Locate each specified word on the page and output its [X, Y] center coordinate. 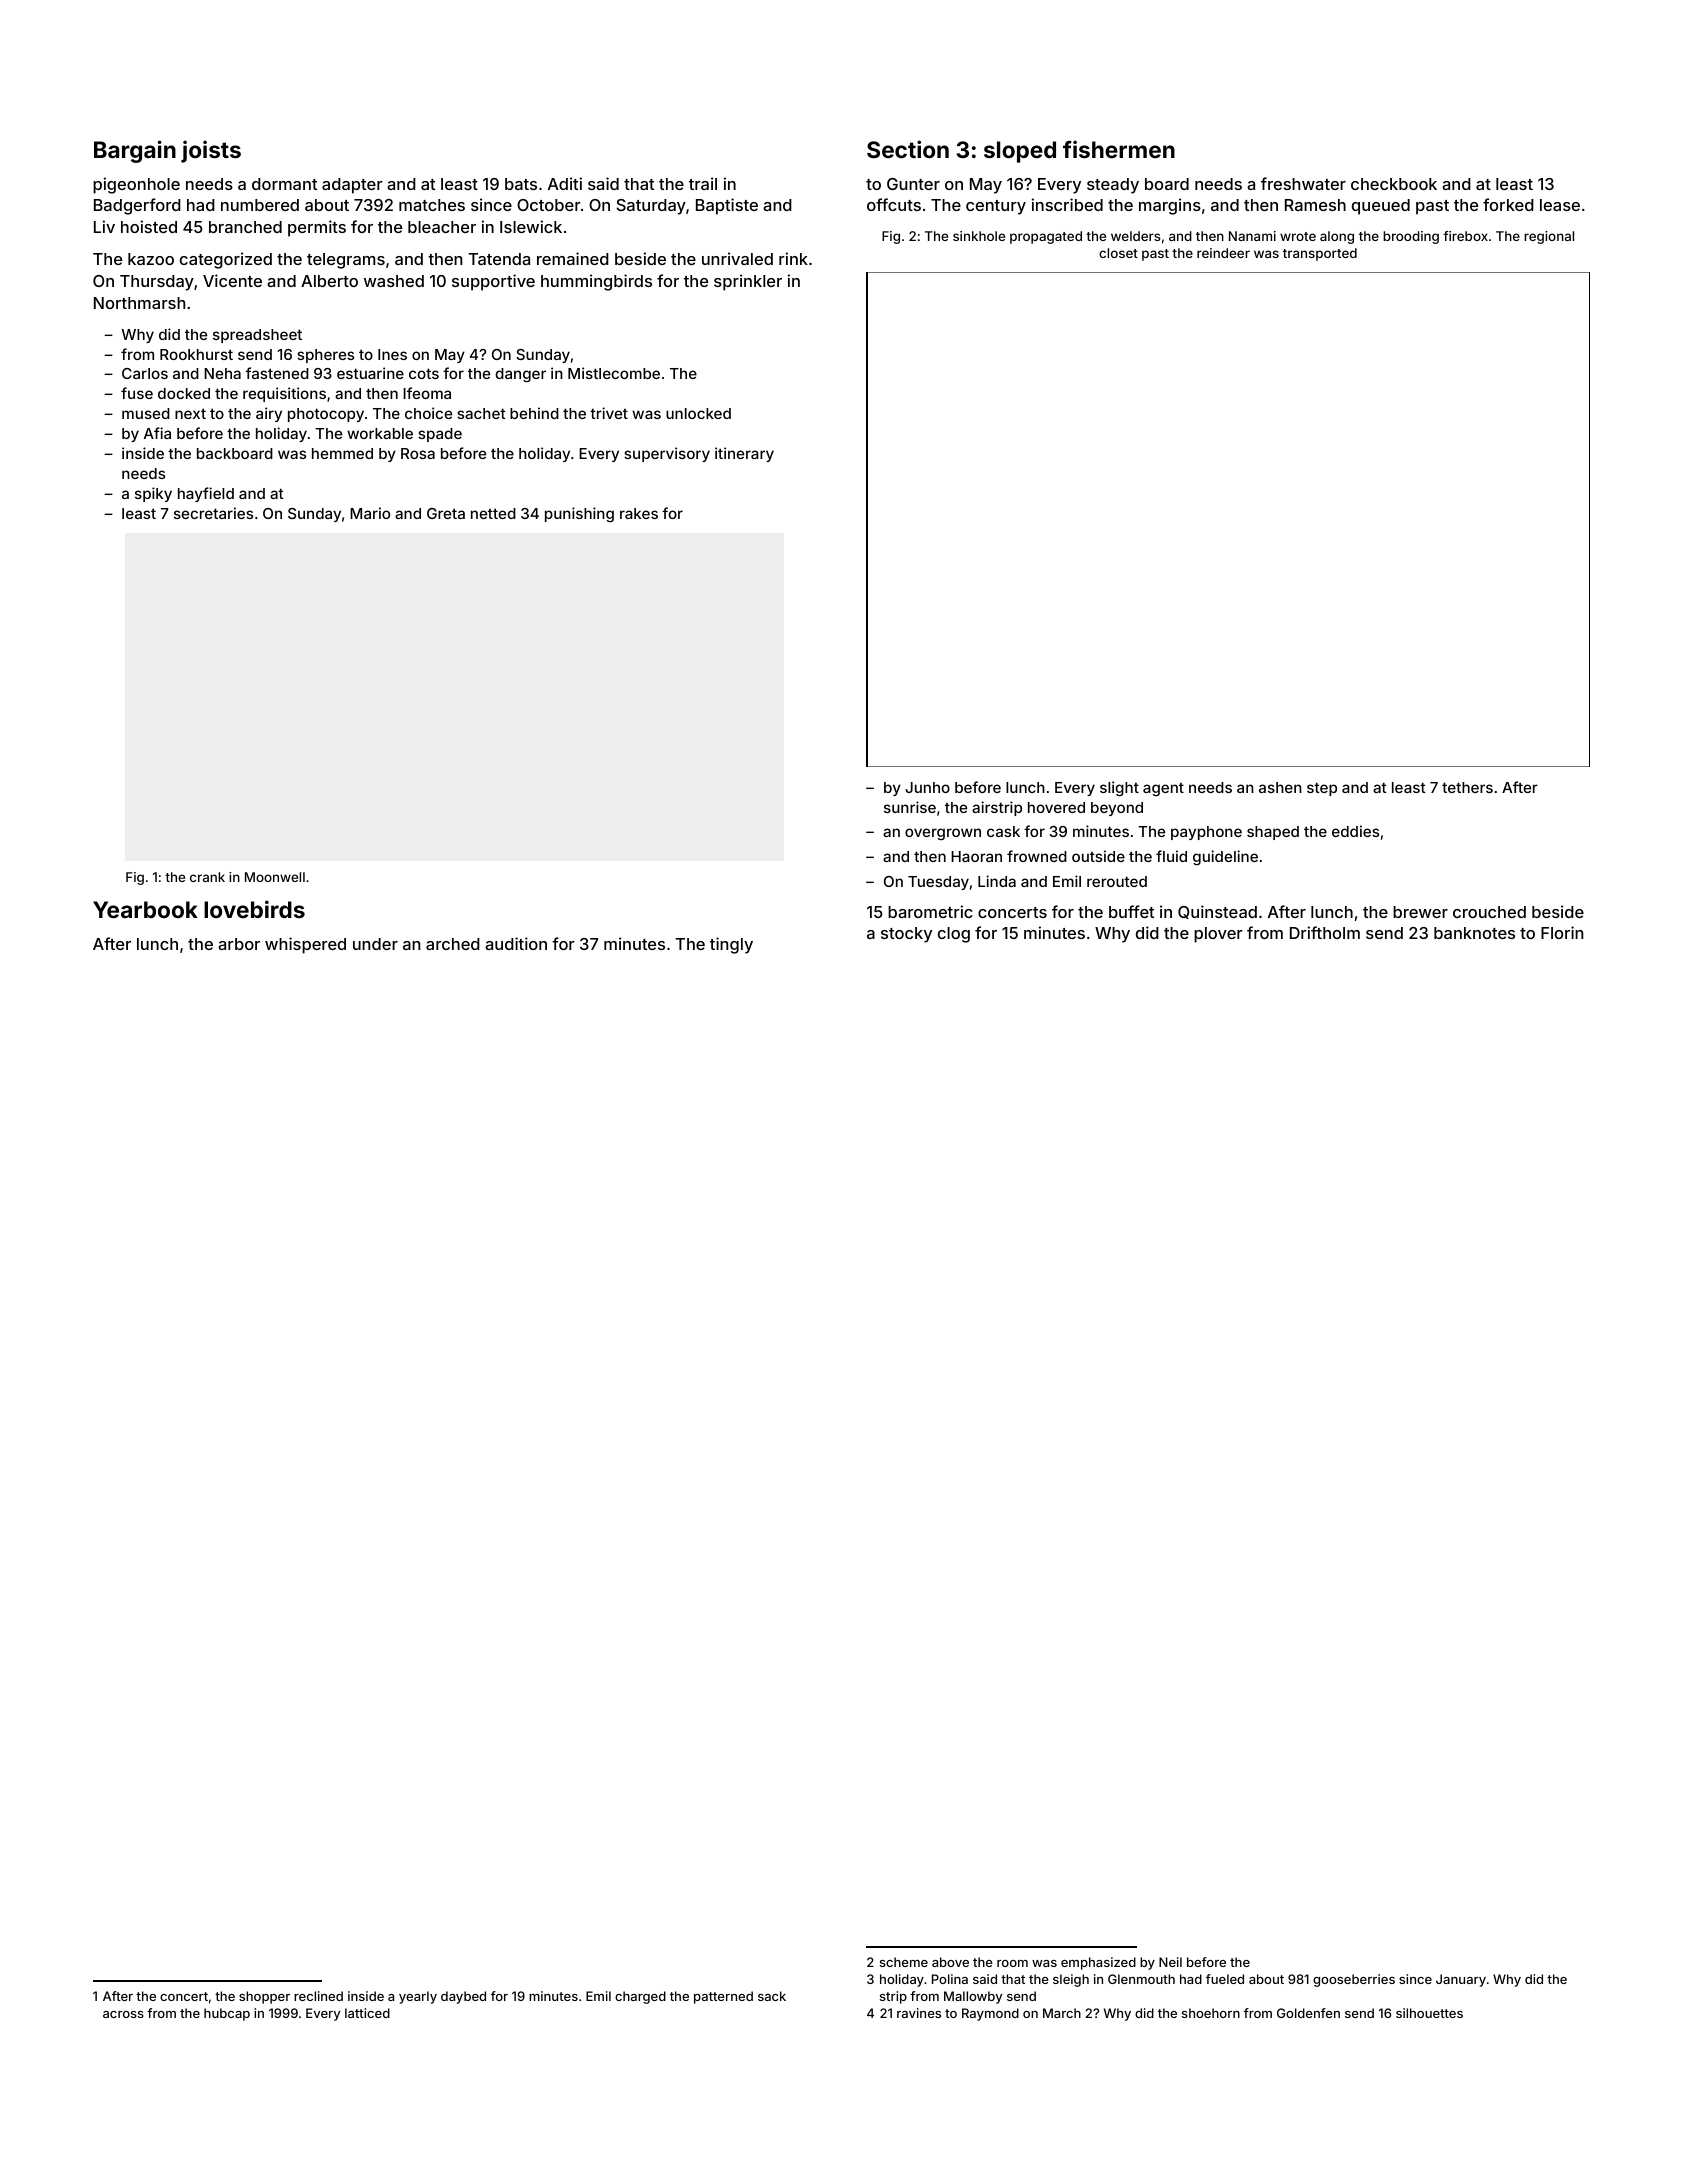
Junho [927, 787]
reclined [318, 1996]
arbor [239, 944]
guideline [1225, 857]
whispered [305, 945]
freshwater [1303, 183]
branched [245, 227]
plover [1218, 935]
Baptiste [727, 206]
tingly [731, 945]
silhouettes [1429, 2013]
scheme [904, 1962]
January [1461, 1980]
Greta [446, 513]
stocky [906, 935]
